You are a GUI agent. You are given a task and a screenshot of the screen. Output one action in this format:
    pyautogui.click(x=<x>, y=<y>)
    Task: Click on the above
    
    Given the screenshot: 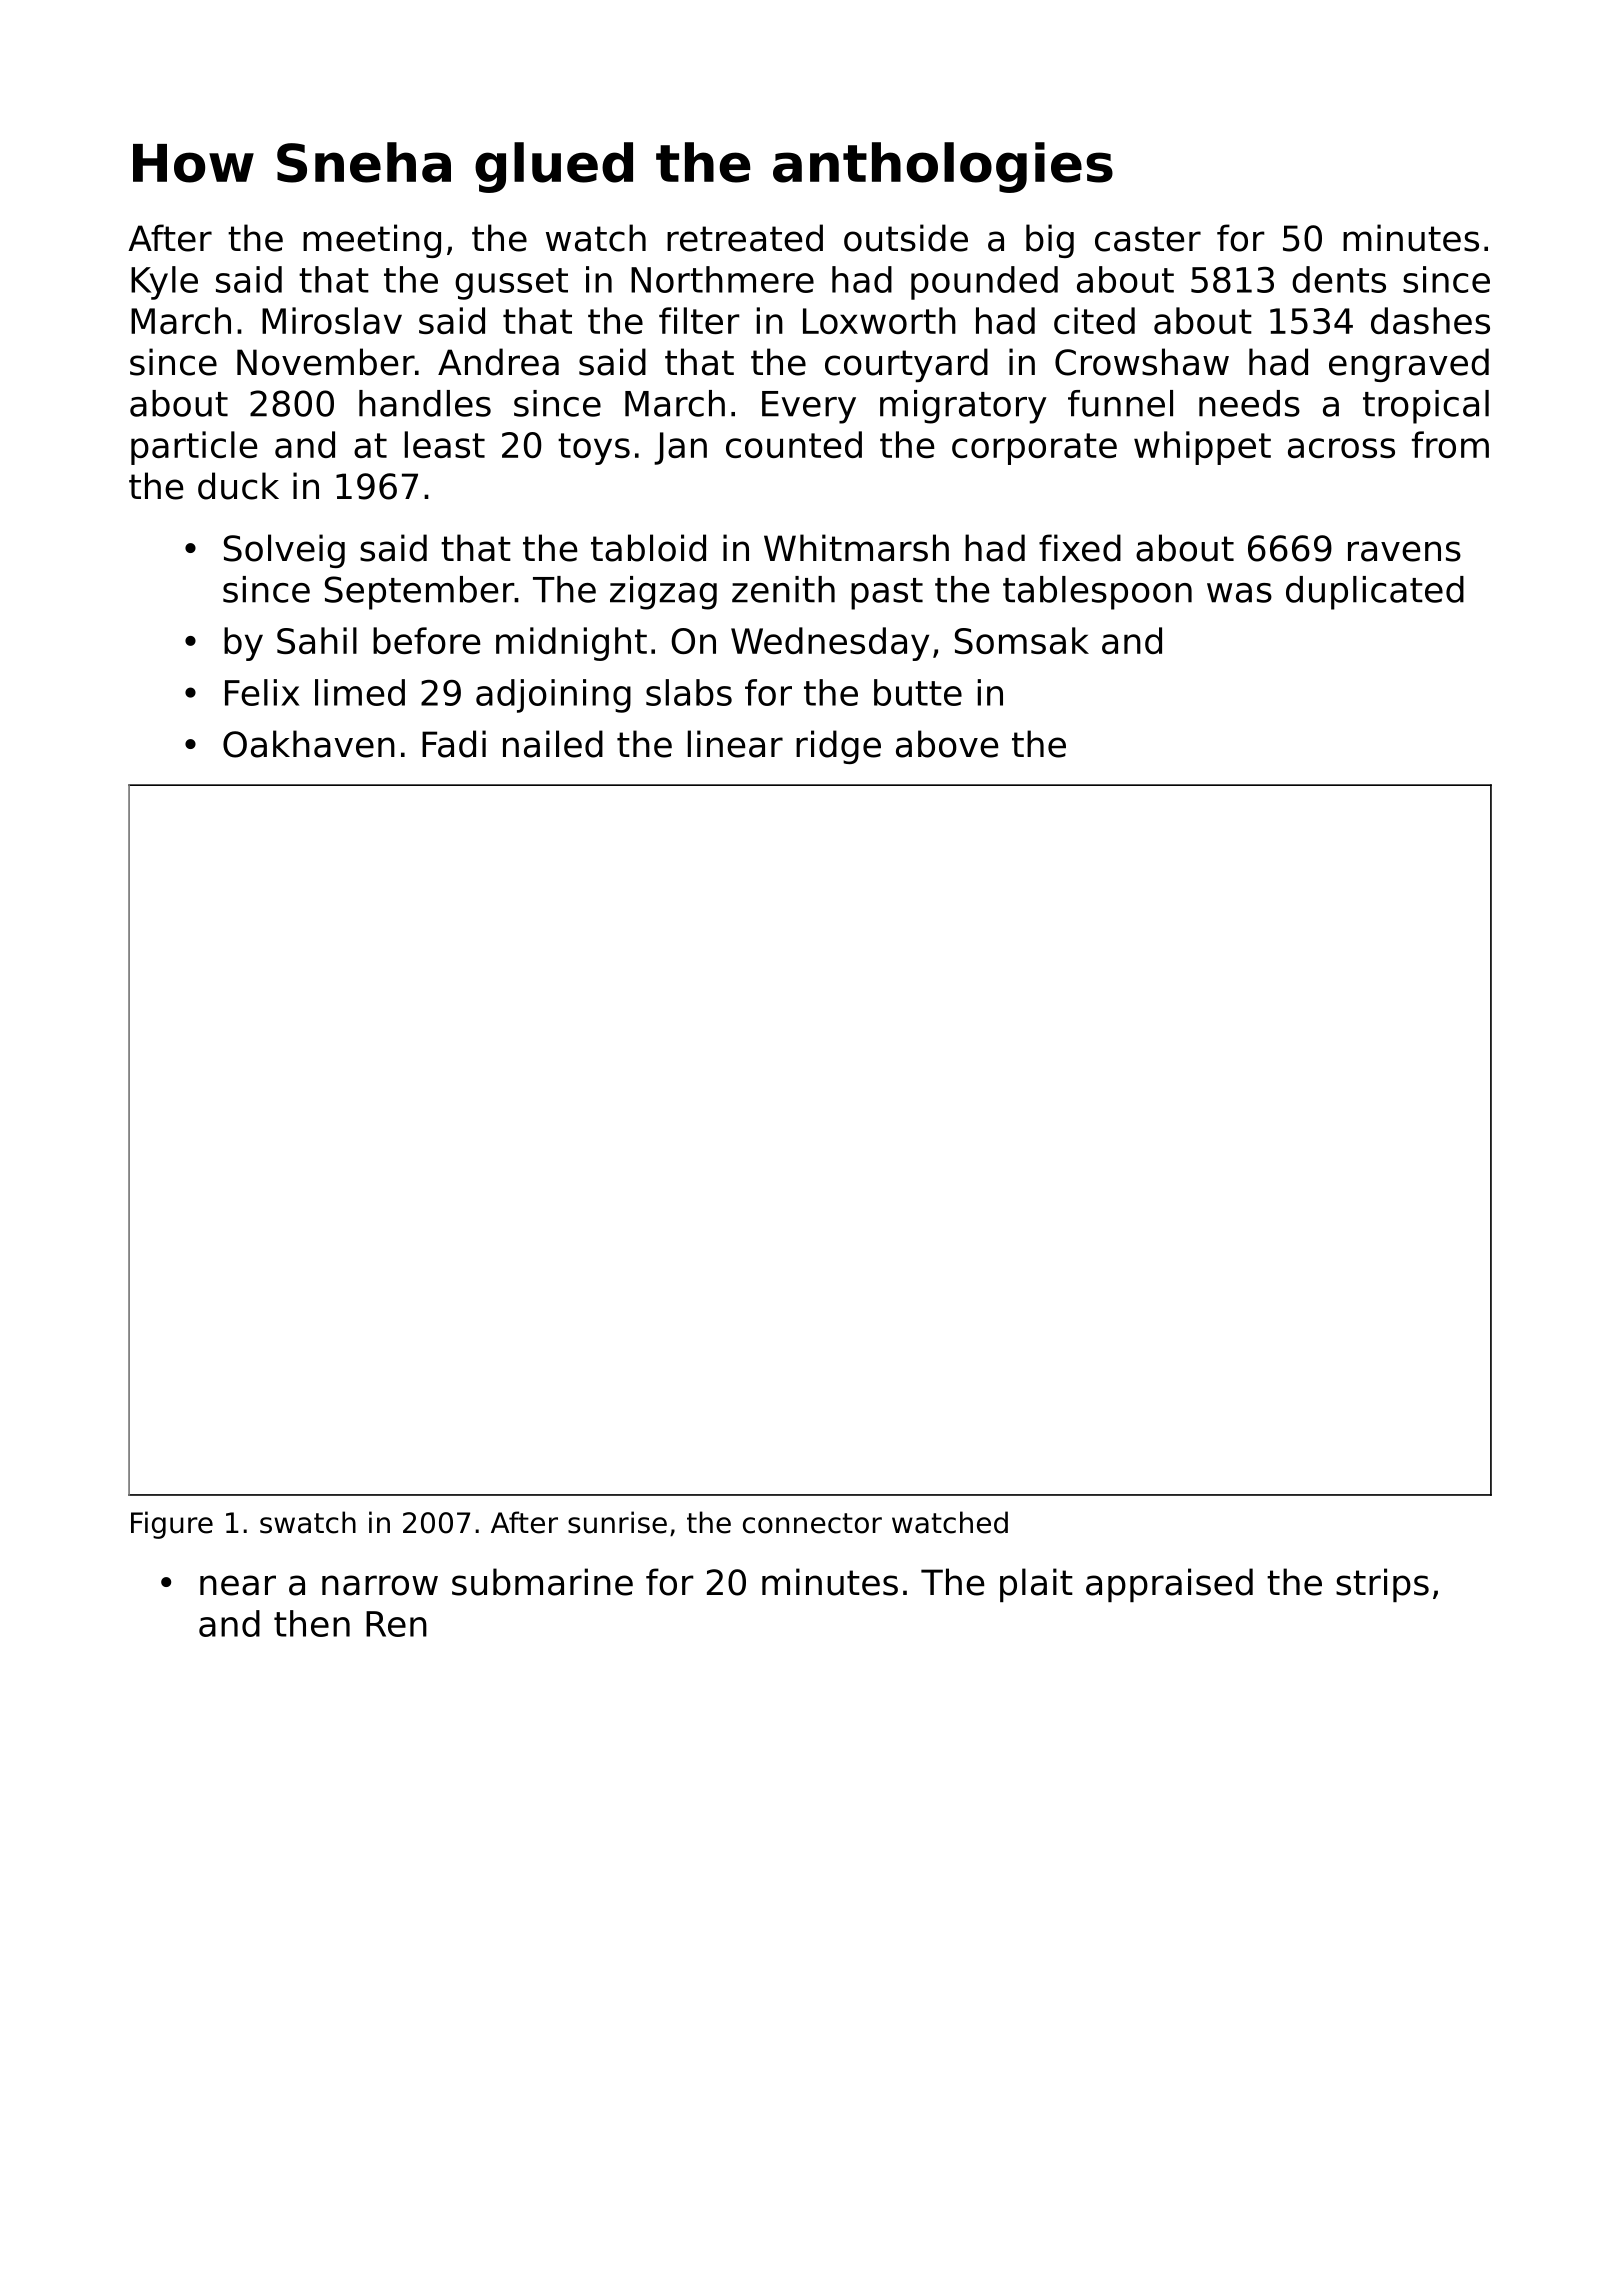 What is the action you would take?
    pyautogui.click(x=947, y=744)
